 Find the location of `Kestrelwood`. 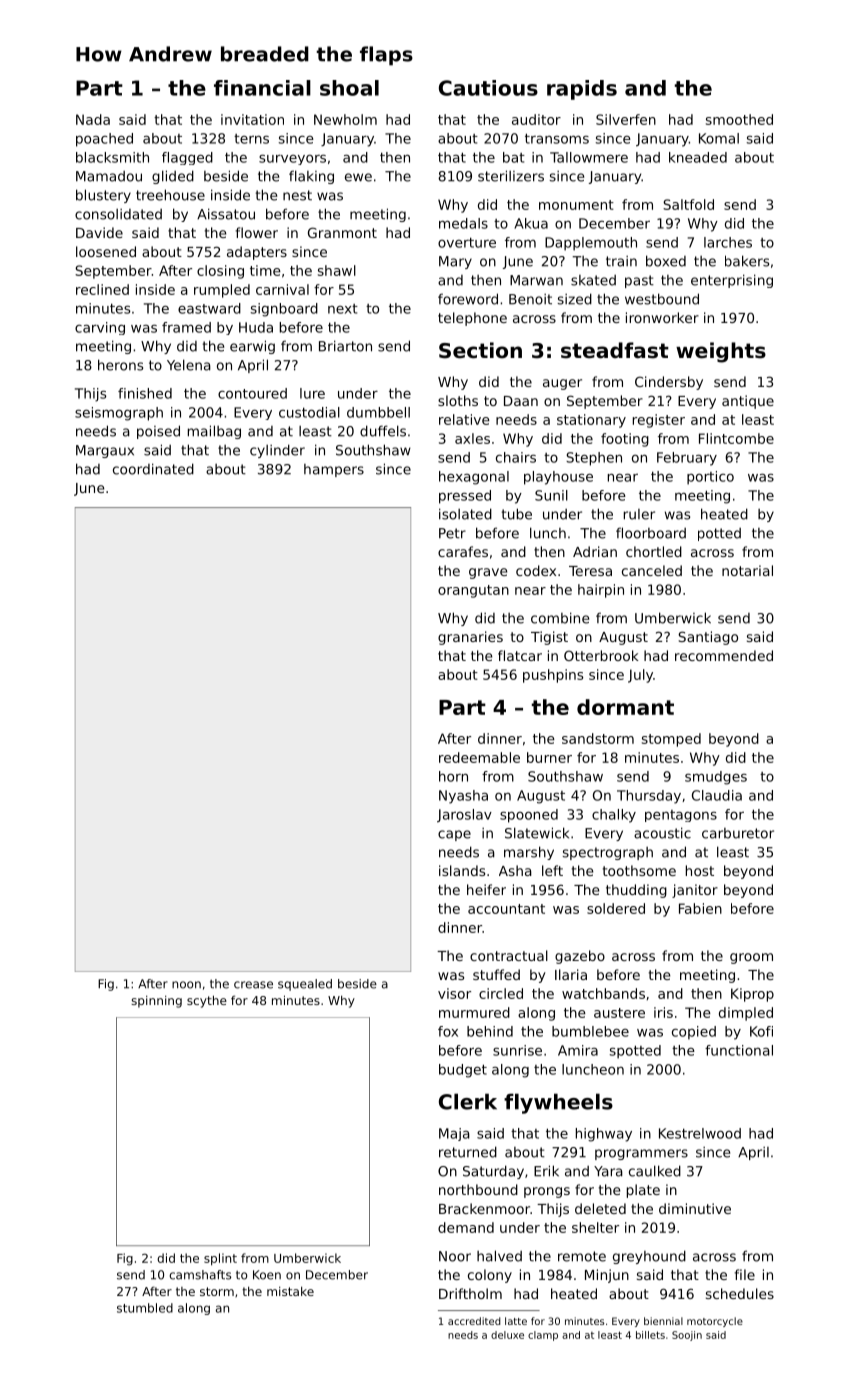

Kestrelwood is located at coordinates (700, 1133).
